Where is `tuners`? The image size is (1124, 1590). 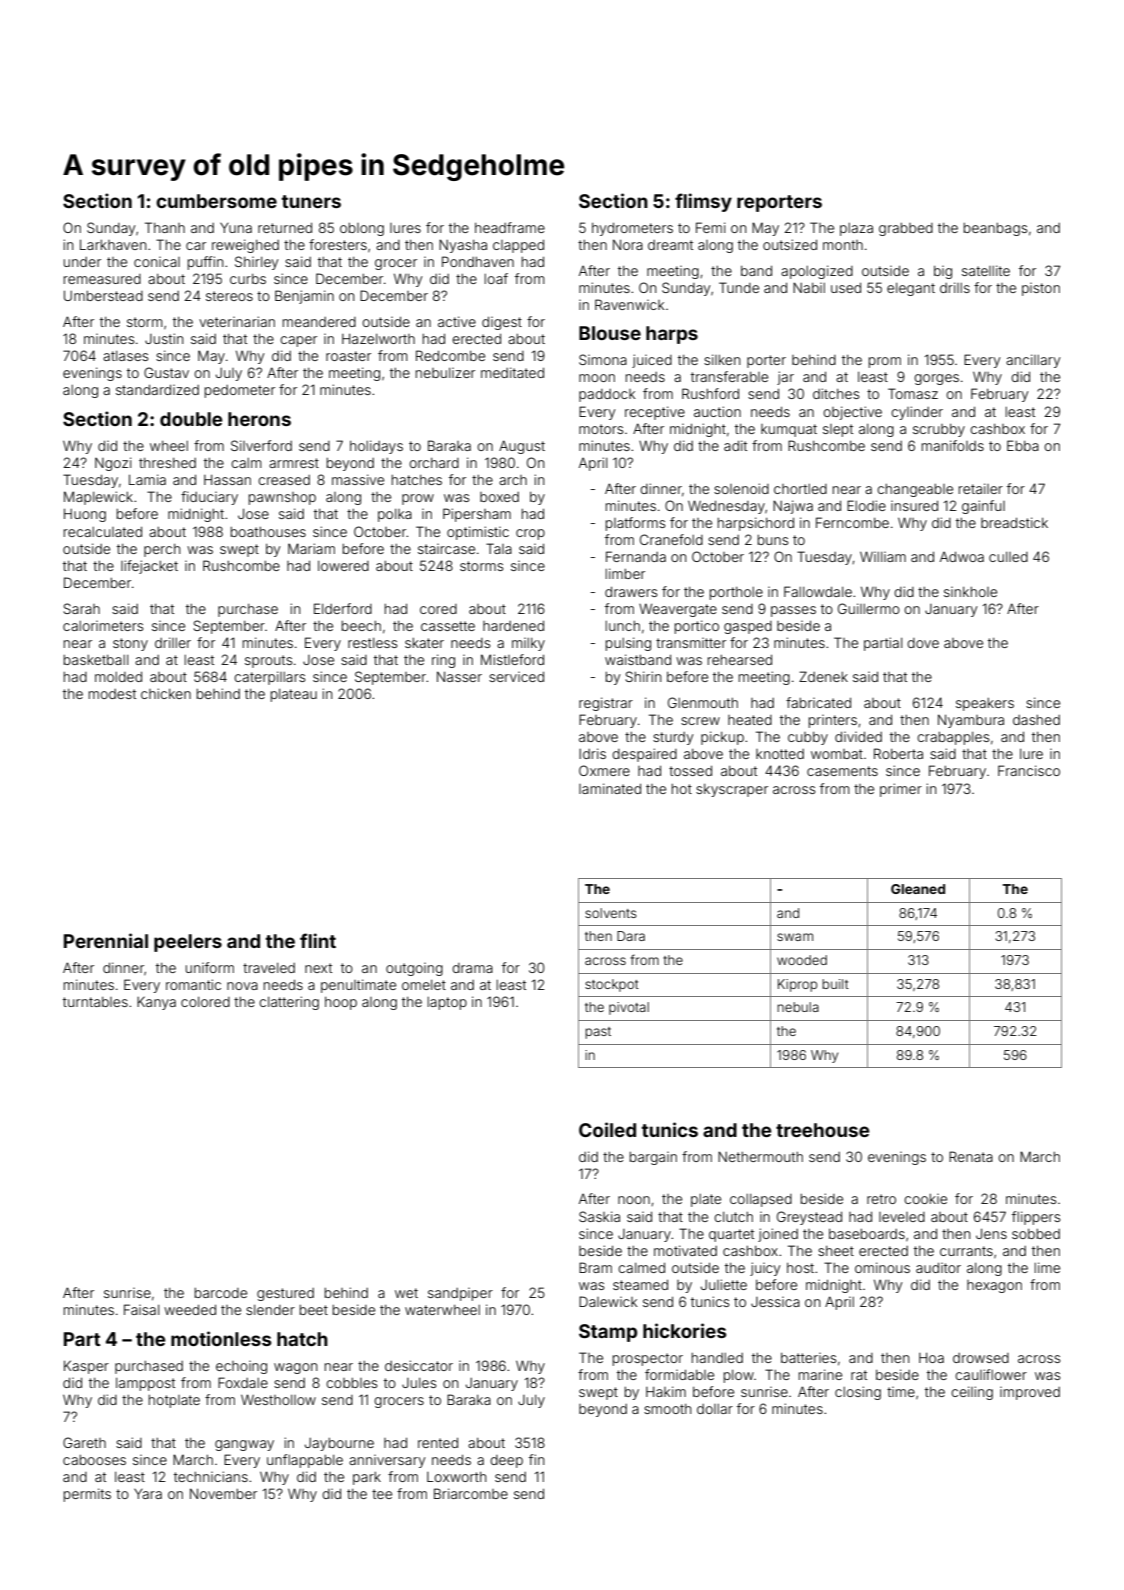
tuners is located at coordinates (311, 201).
